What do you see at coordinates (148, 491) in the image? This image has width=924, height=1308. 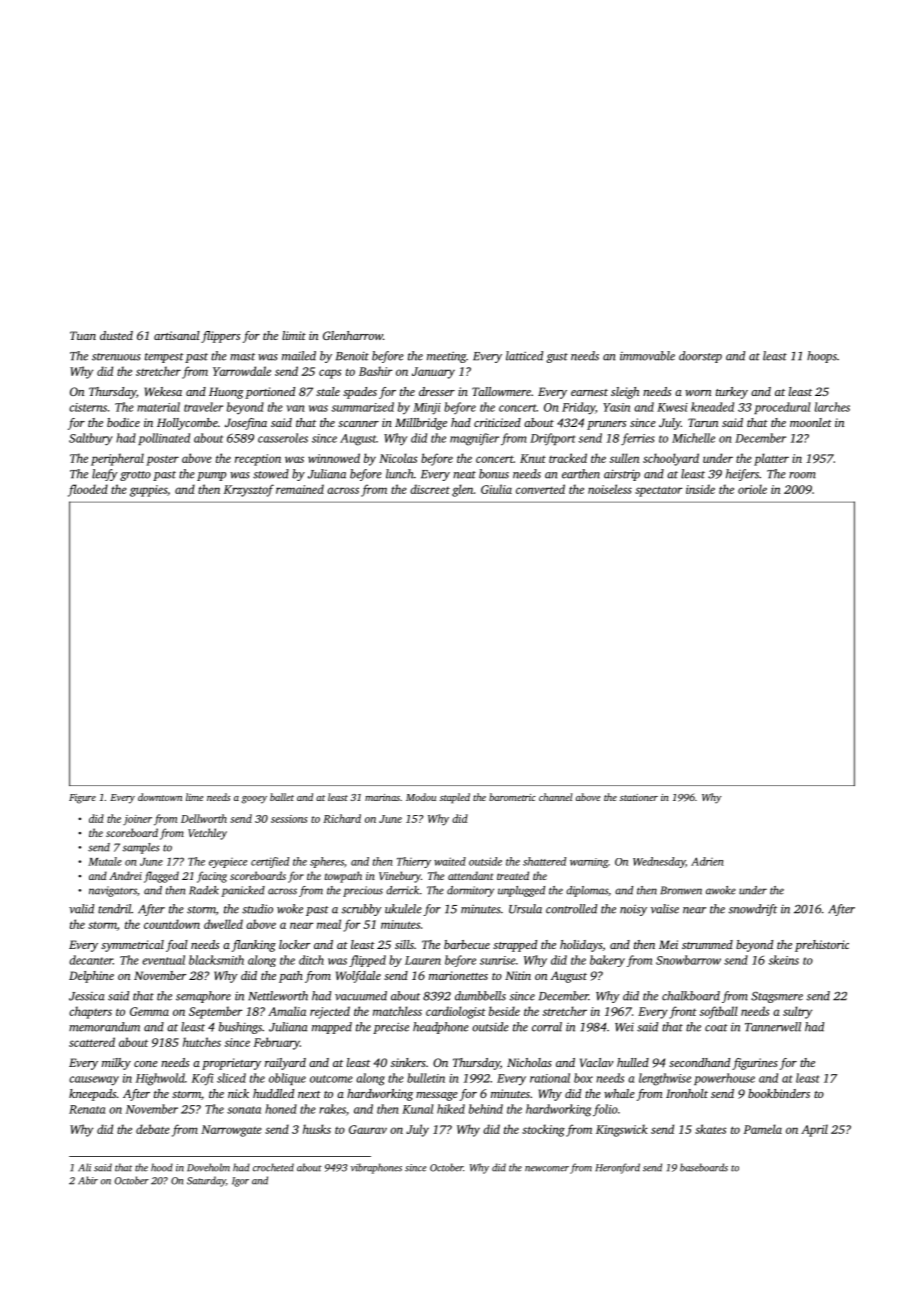 I see `guppies` at bounding box center [148, 491].
